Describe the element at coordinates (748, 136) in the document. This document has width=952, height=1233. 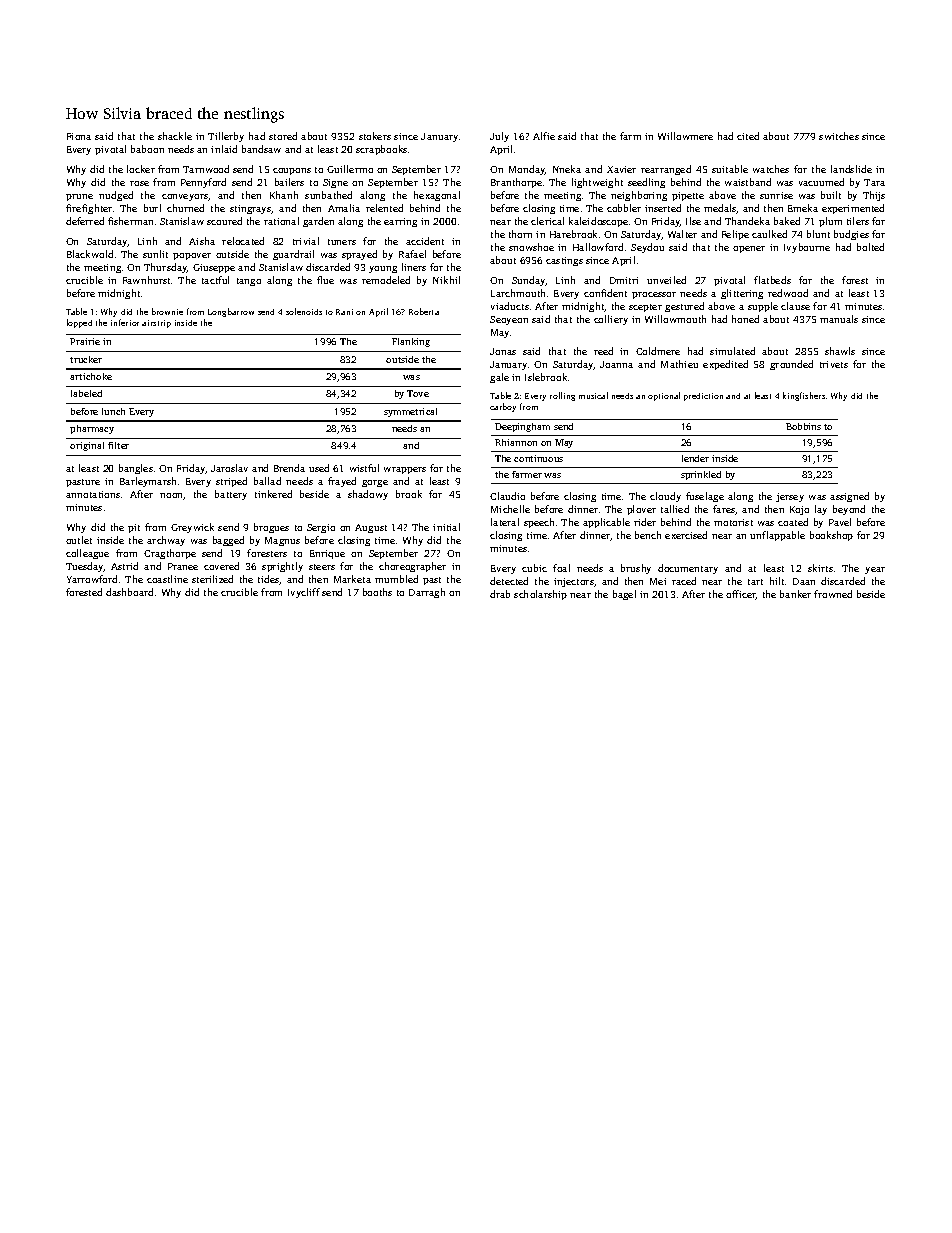
I see `cited` at that location.
